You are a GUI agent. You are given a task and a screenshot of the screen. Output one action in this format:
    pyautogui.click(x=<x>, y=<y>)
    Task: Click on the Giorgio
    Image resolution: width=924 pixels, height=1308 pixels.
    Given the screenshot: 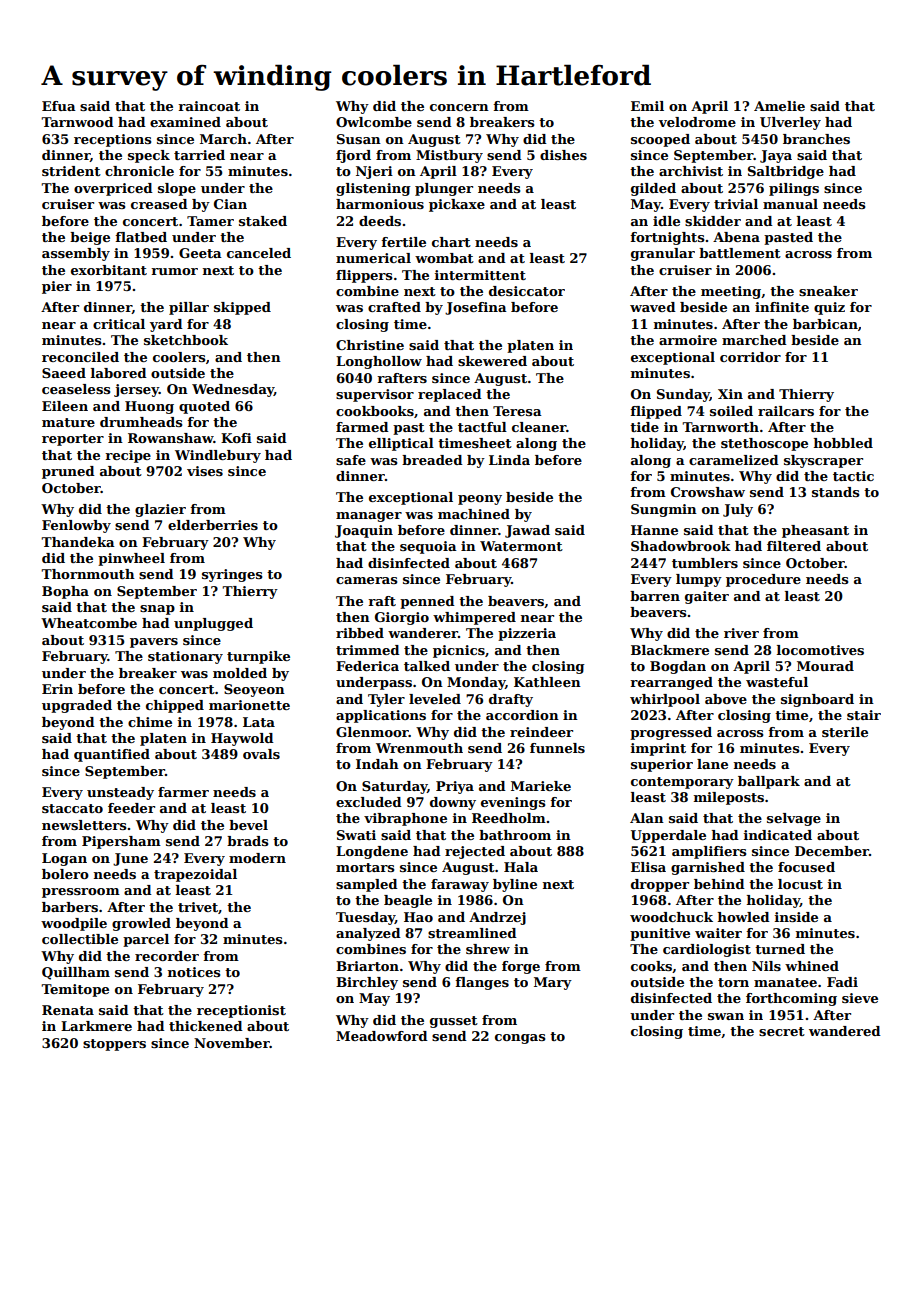 What is the action you would take?
    pyautogui.click(x=402, y=618)
